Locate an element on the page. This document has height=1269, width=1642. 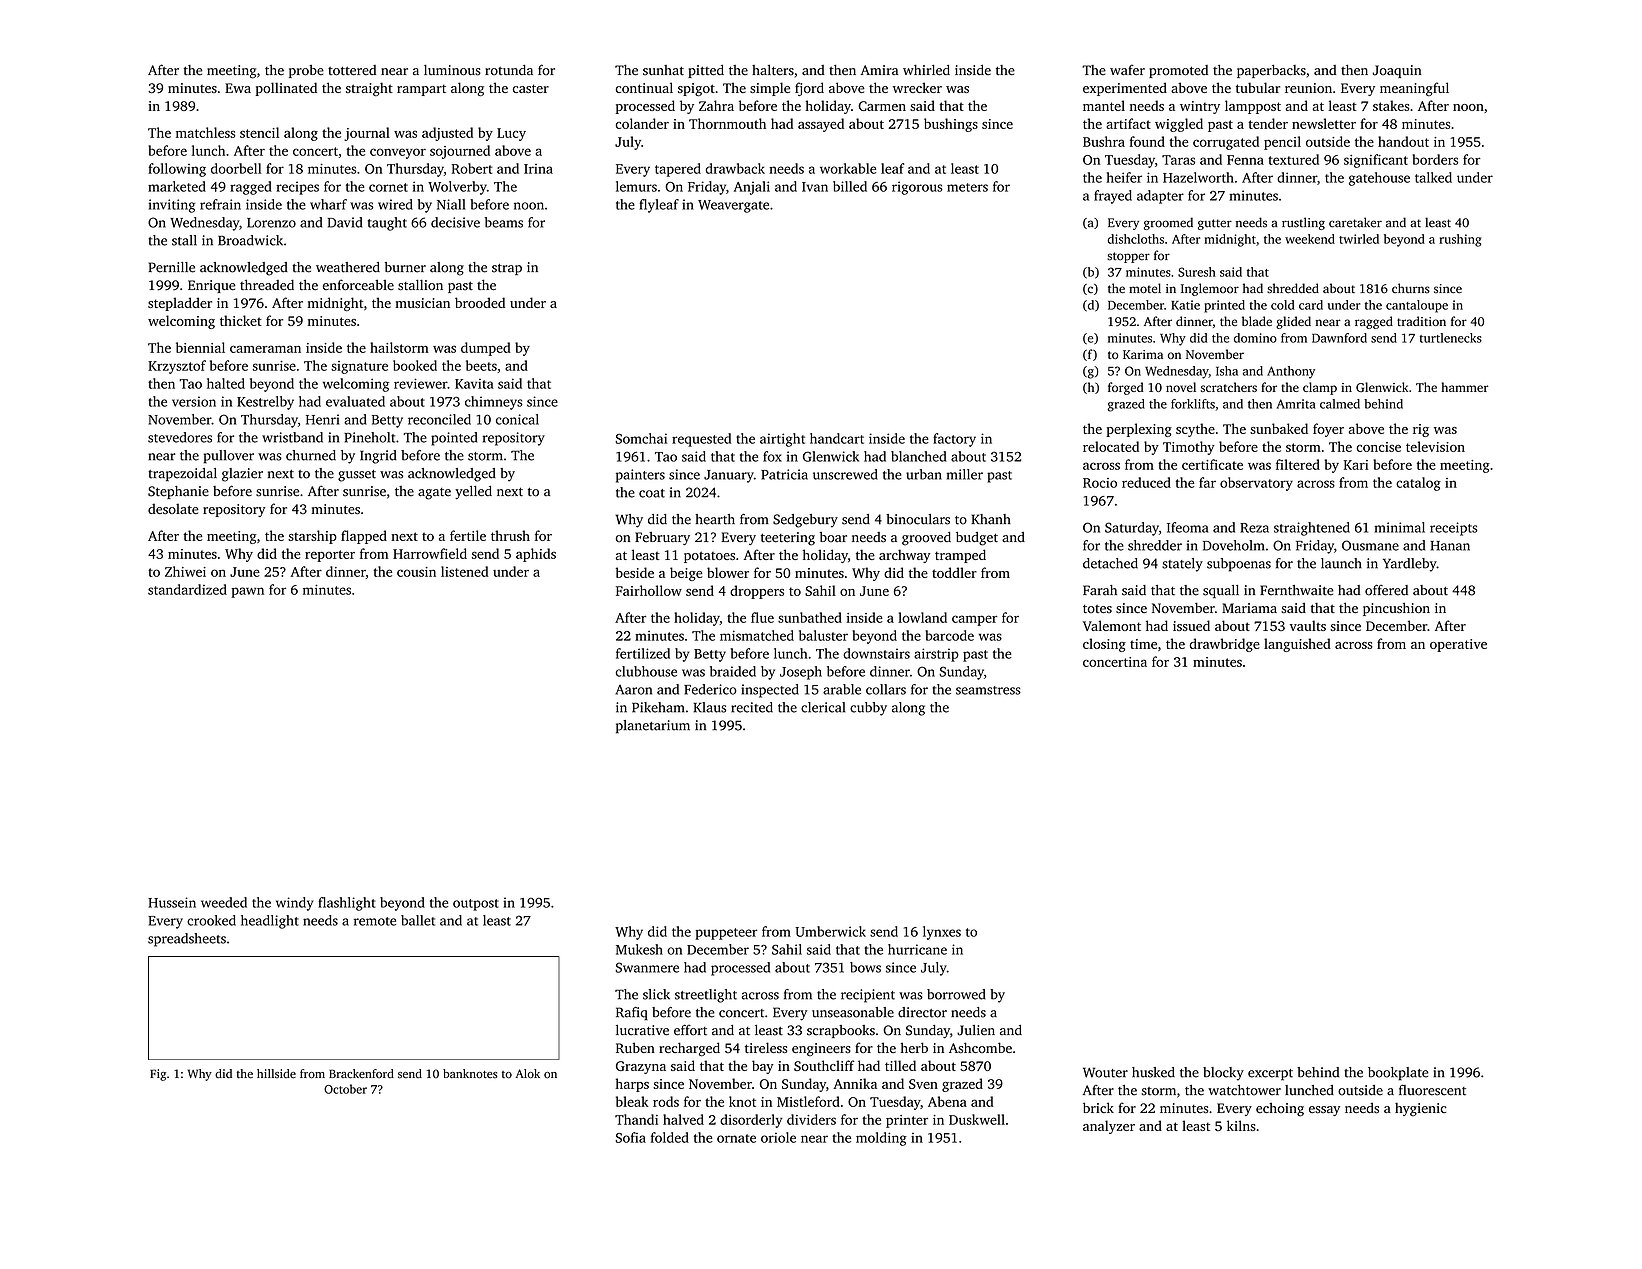
sunhat is located at coordinates (663, 70).
